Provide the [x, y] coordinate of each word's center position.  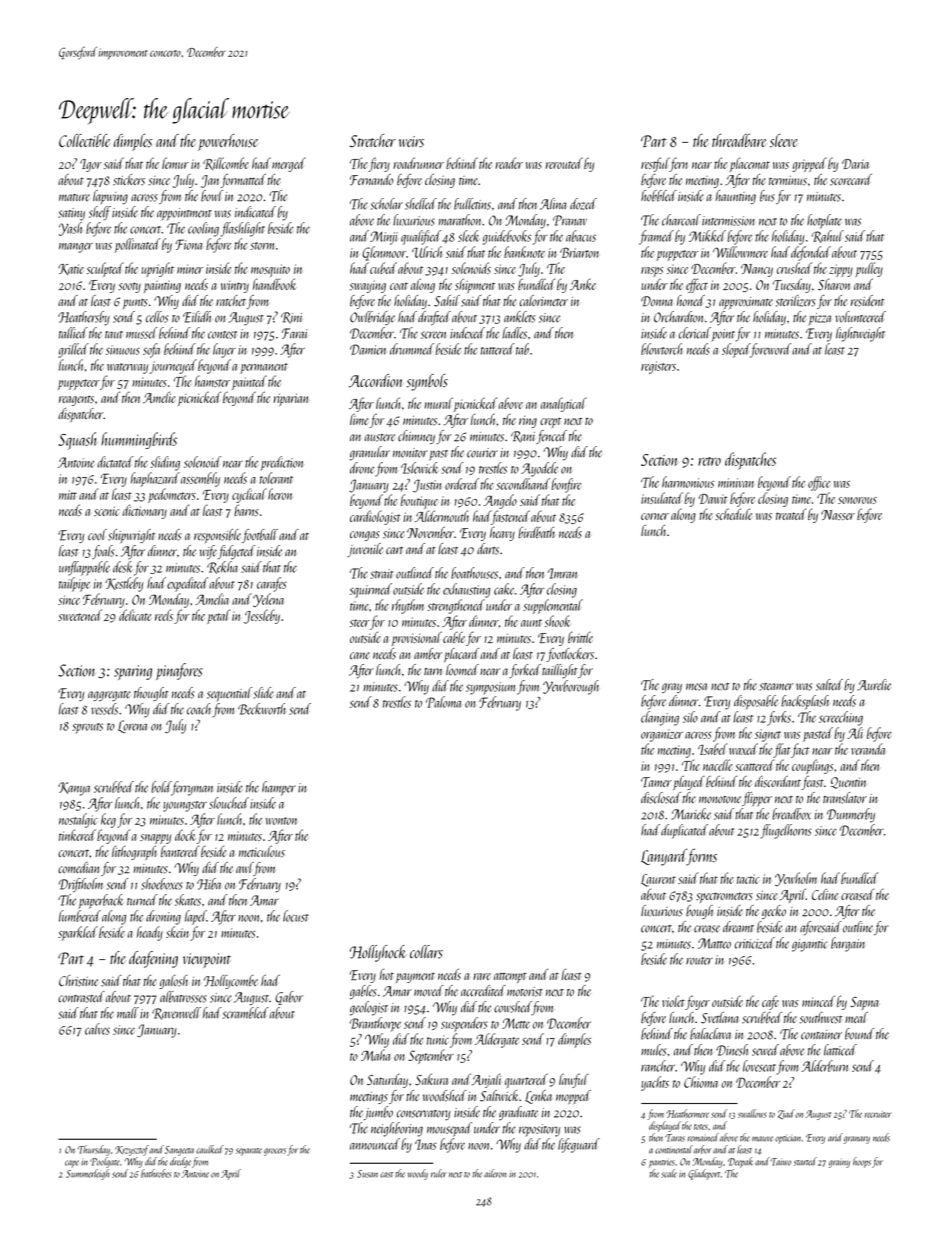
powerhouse [228, 142]
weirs [411, 142]
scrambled [246, 1013]
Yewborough [571, 687]
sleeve [783, 140]
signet [768, 735]
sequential [229, 694]
